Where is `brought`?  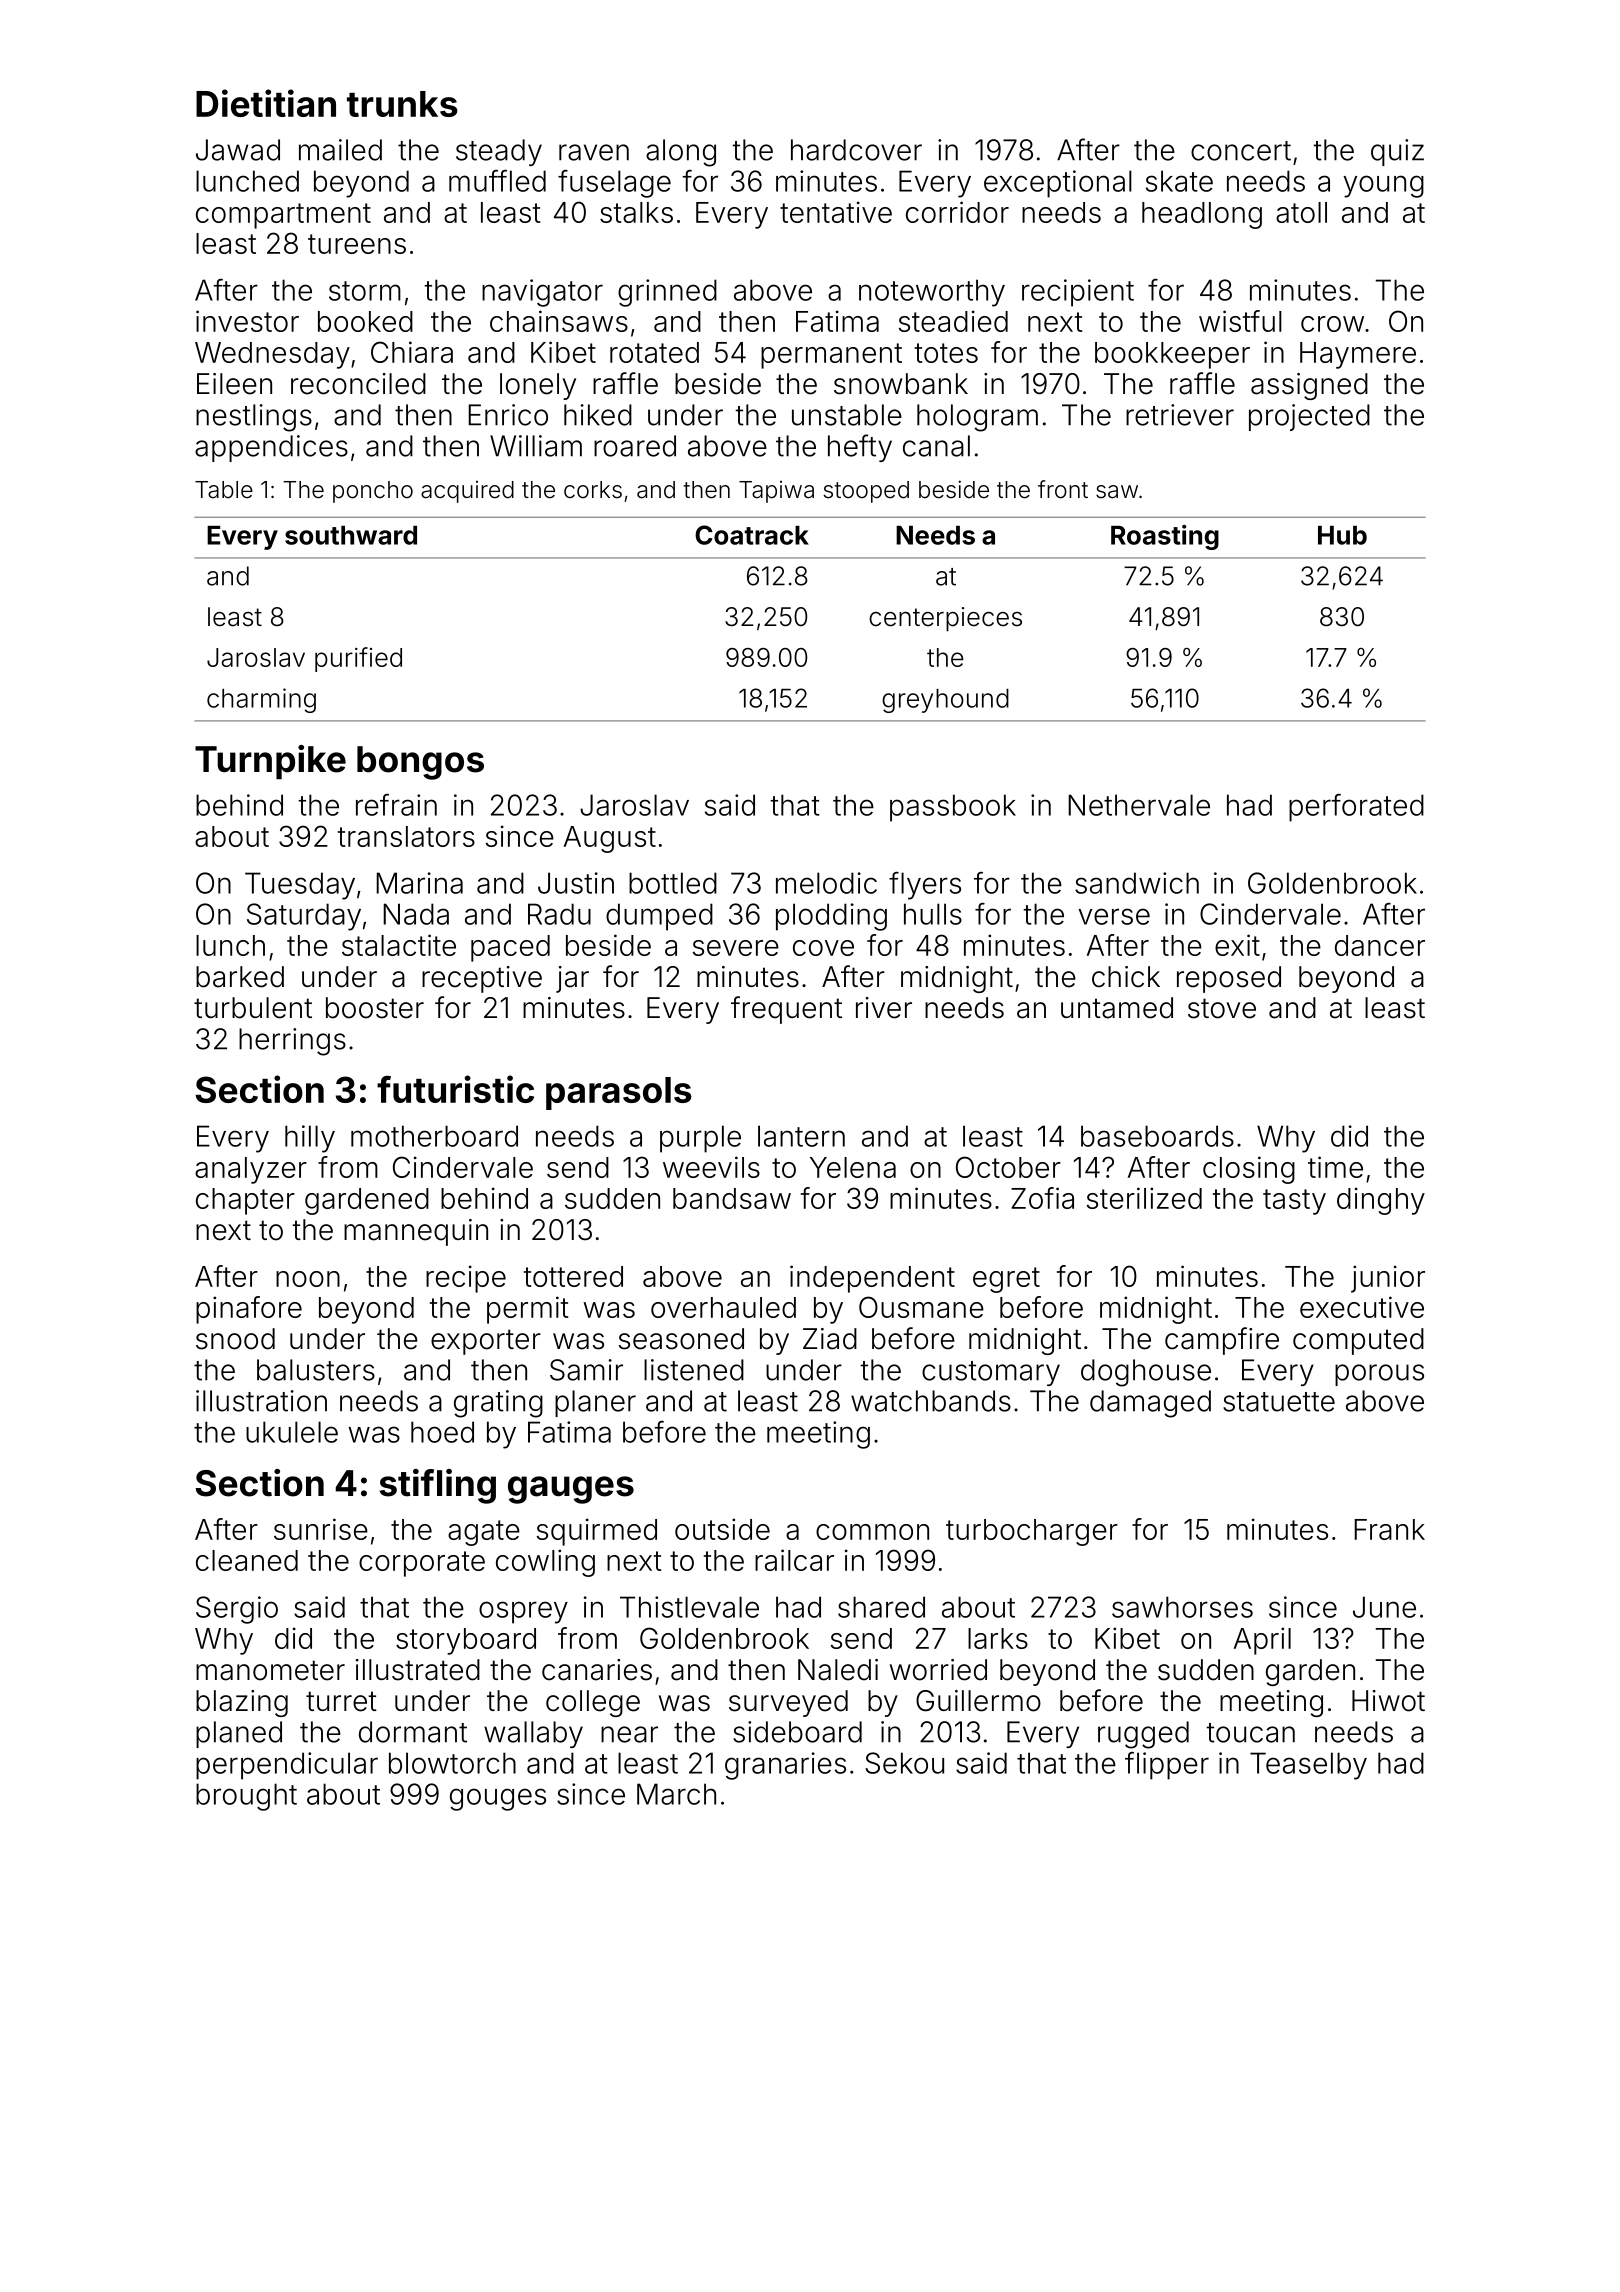
brought is located at coordinates (246, 1797).
